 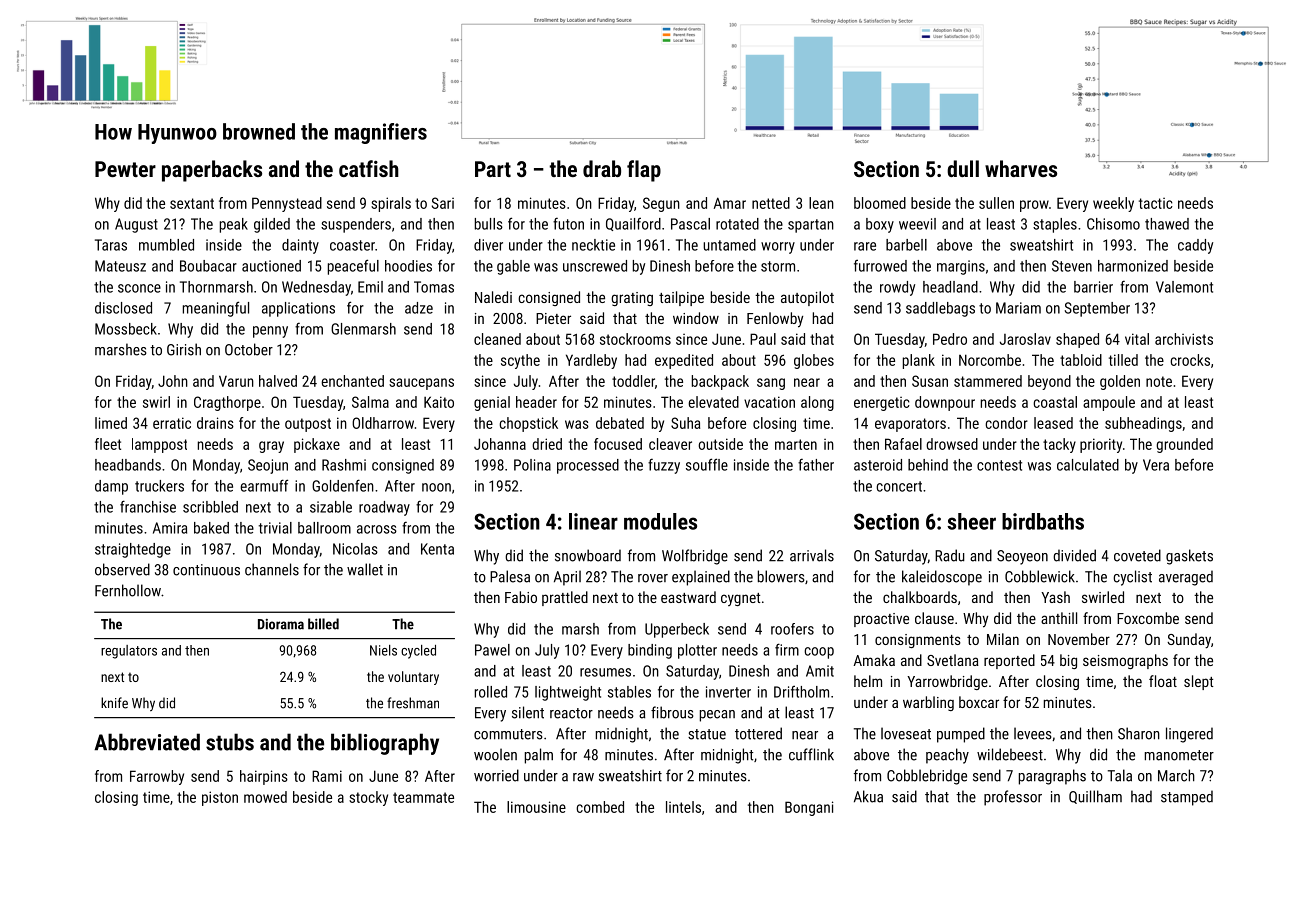 What do you see at coordinates (1187, 798) in the image?
I see `stamped` at bounding box center [1187, 798].
